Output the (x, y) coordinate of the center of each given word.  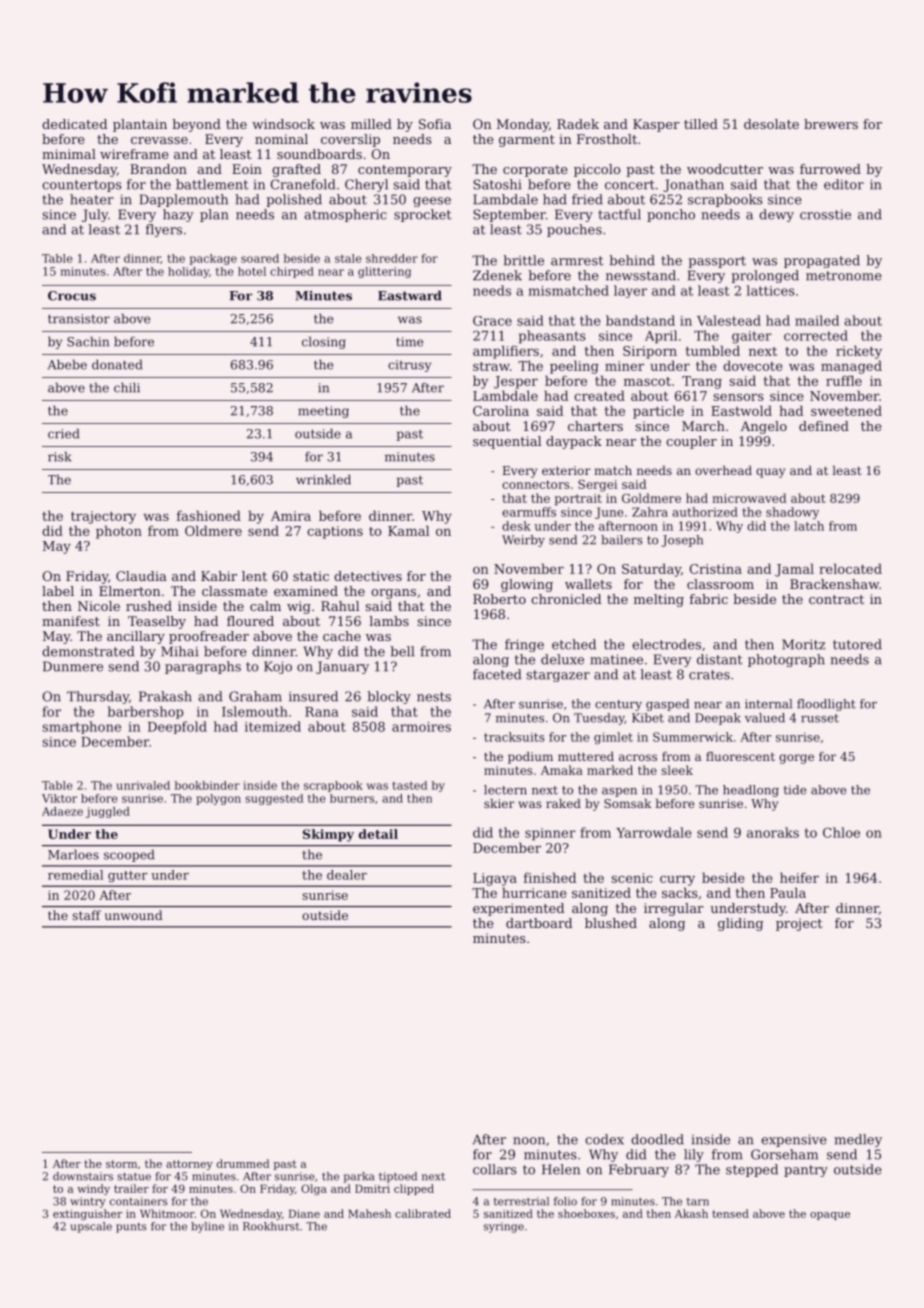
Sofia (435, 124)
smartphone (81, 727)
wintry (88, 1202)
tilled (701, 124)
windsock (283, 124)
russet (820, 718)
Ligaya (495, 879)
